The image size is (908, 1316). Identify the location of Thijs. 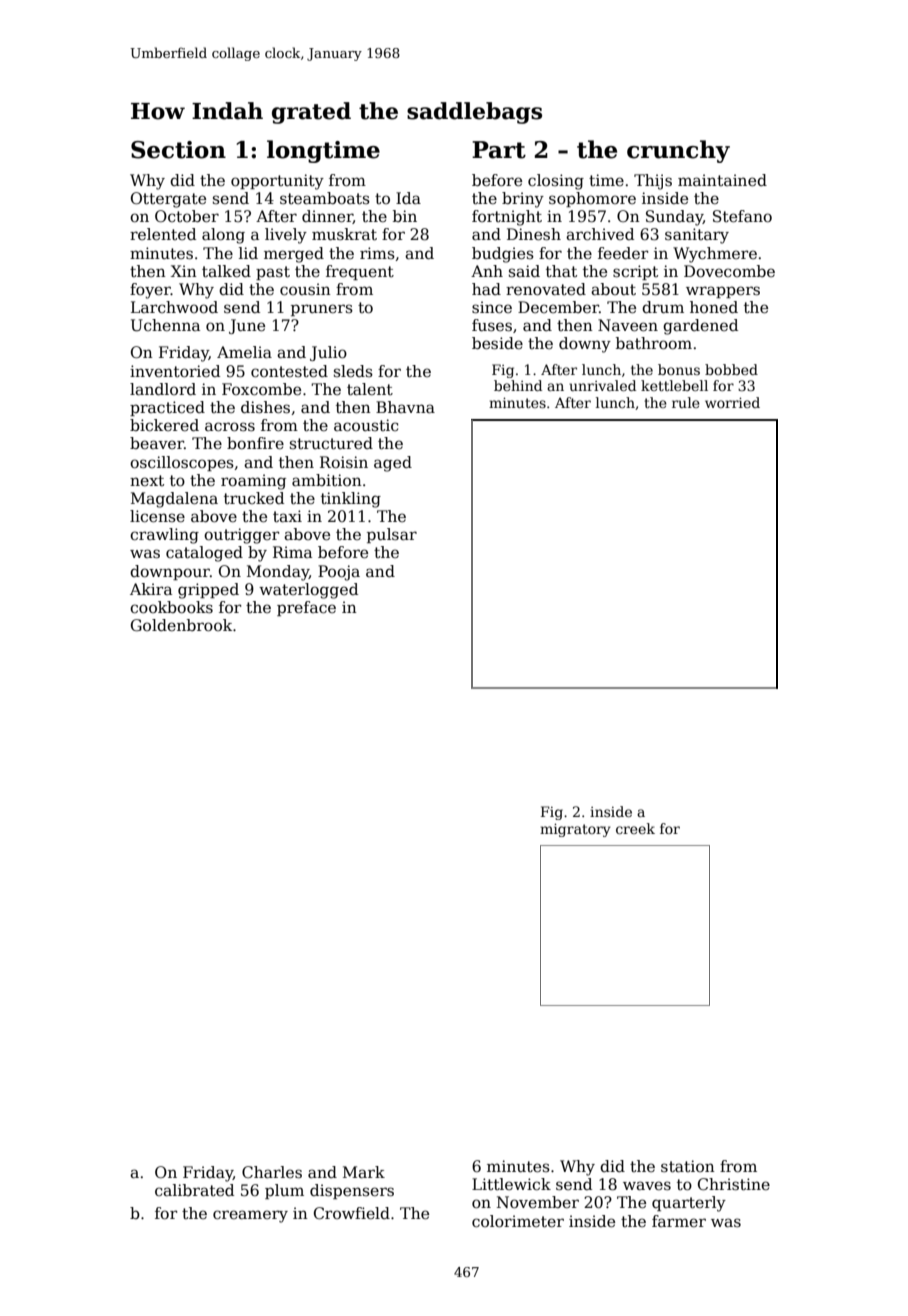
(653, 182).
